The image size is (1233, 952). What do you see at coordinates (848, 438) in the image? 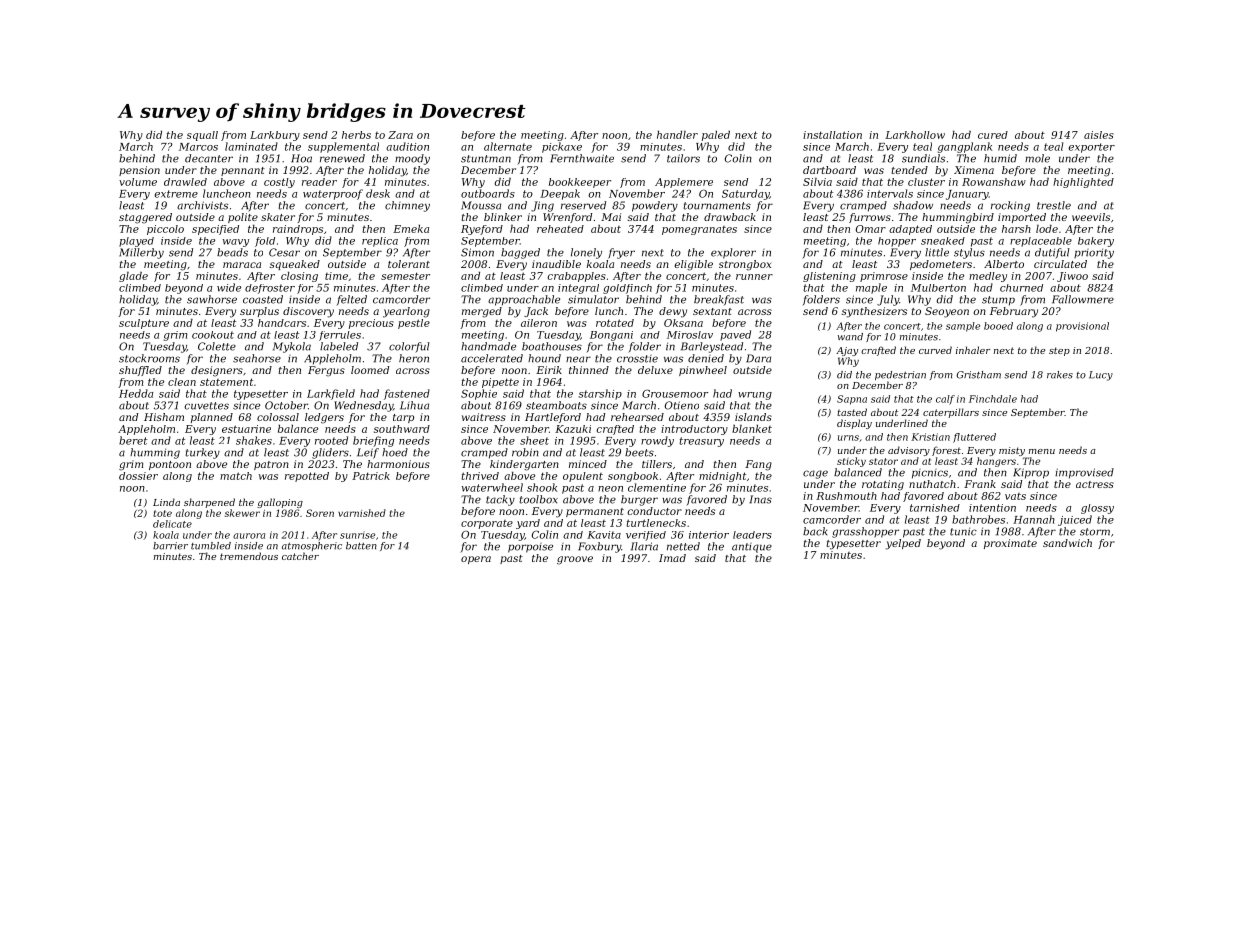
I see `urns` at bounding box center [848, 438].
